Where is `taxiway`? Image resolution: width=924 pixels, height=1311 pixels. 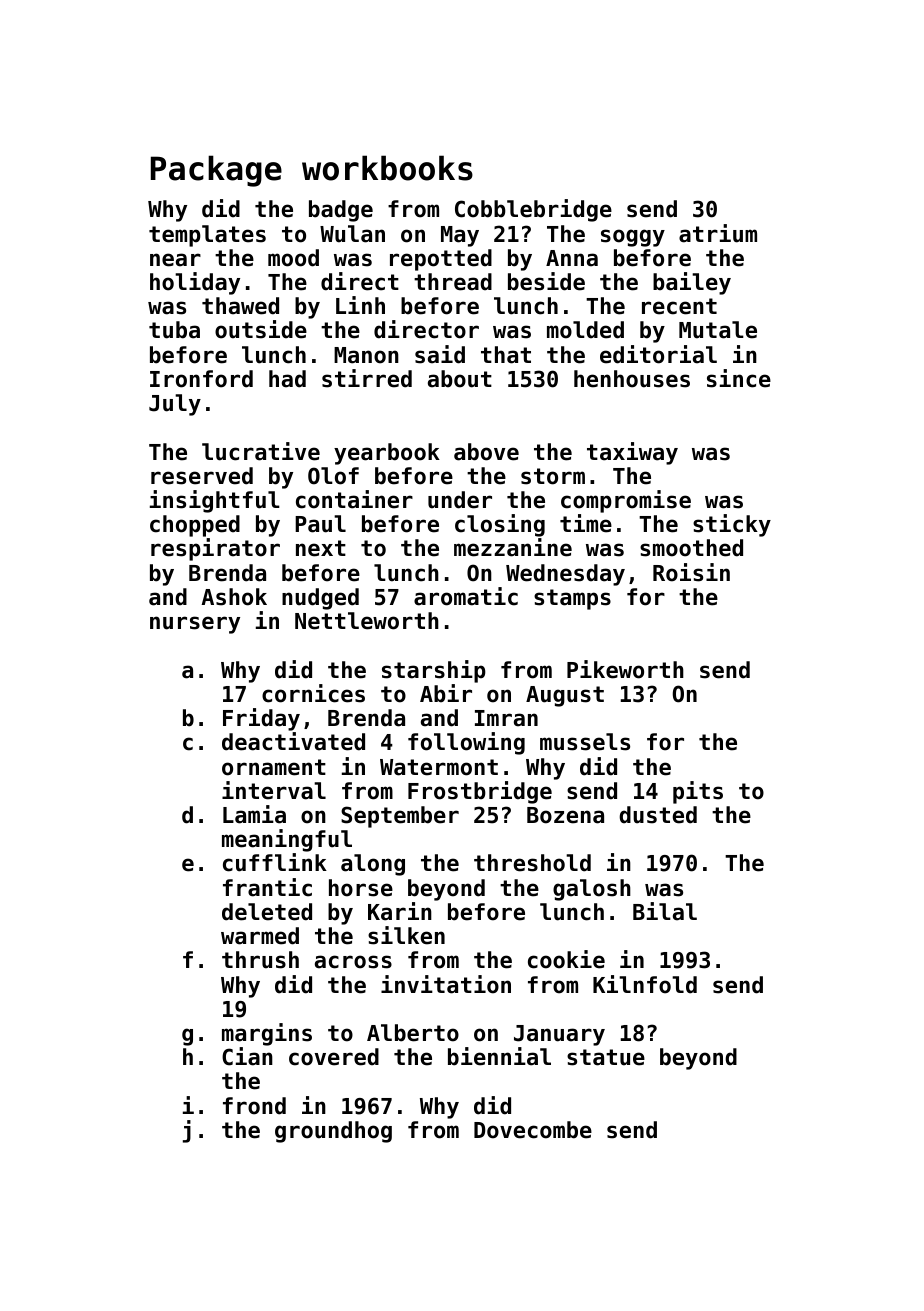 taxiway is located at coordinates (632, 453).
